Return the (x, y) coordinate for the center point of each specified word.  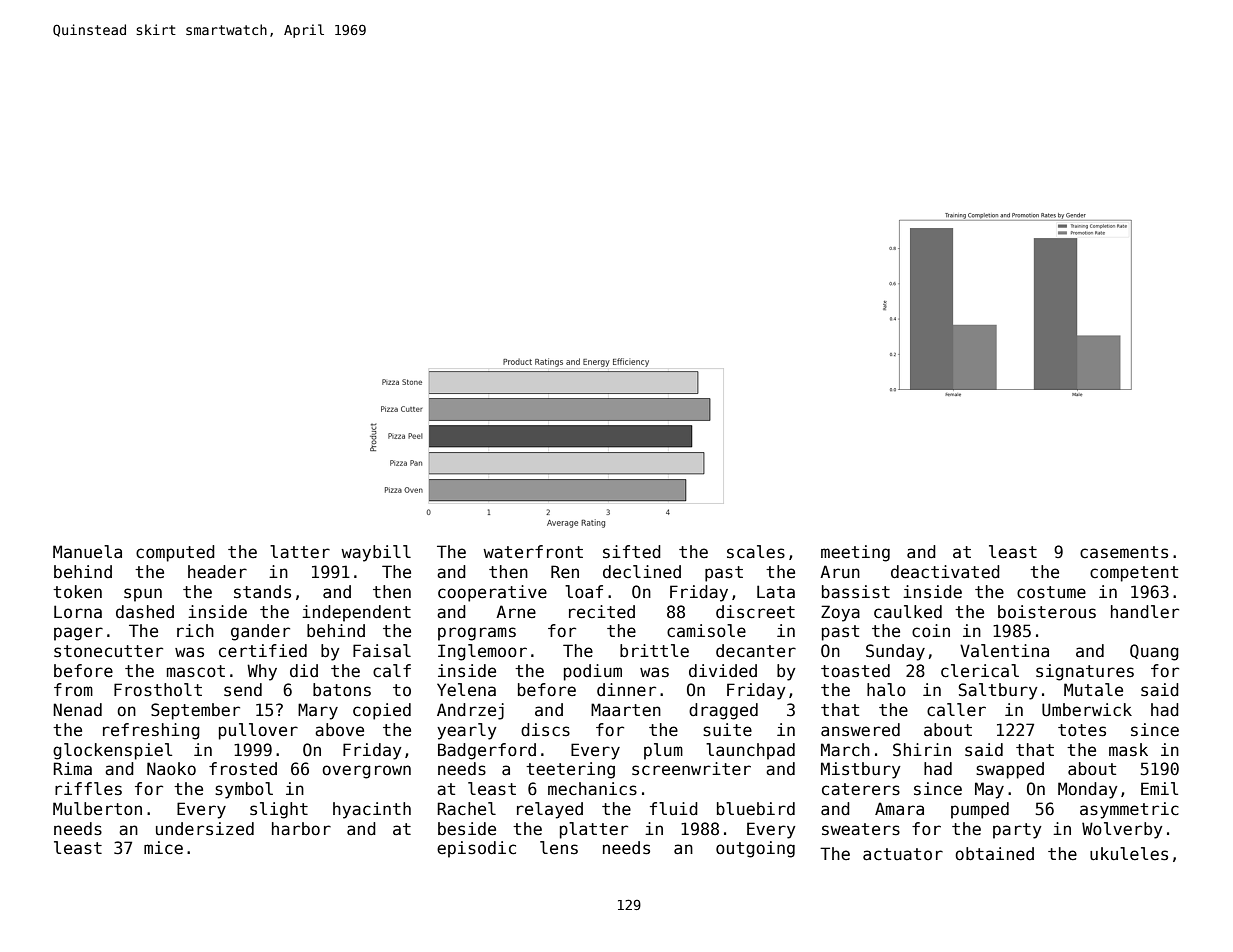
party (1017, 831)
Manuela (87, 552)
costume (1051, 592)
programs (477, 634)
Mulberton (97, 809)
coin (931, 631)
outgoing (755, 849)
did (304, 671)
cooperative (492, 593)
